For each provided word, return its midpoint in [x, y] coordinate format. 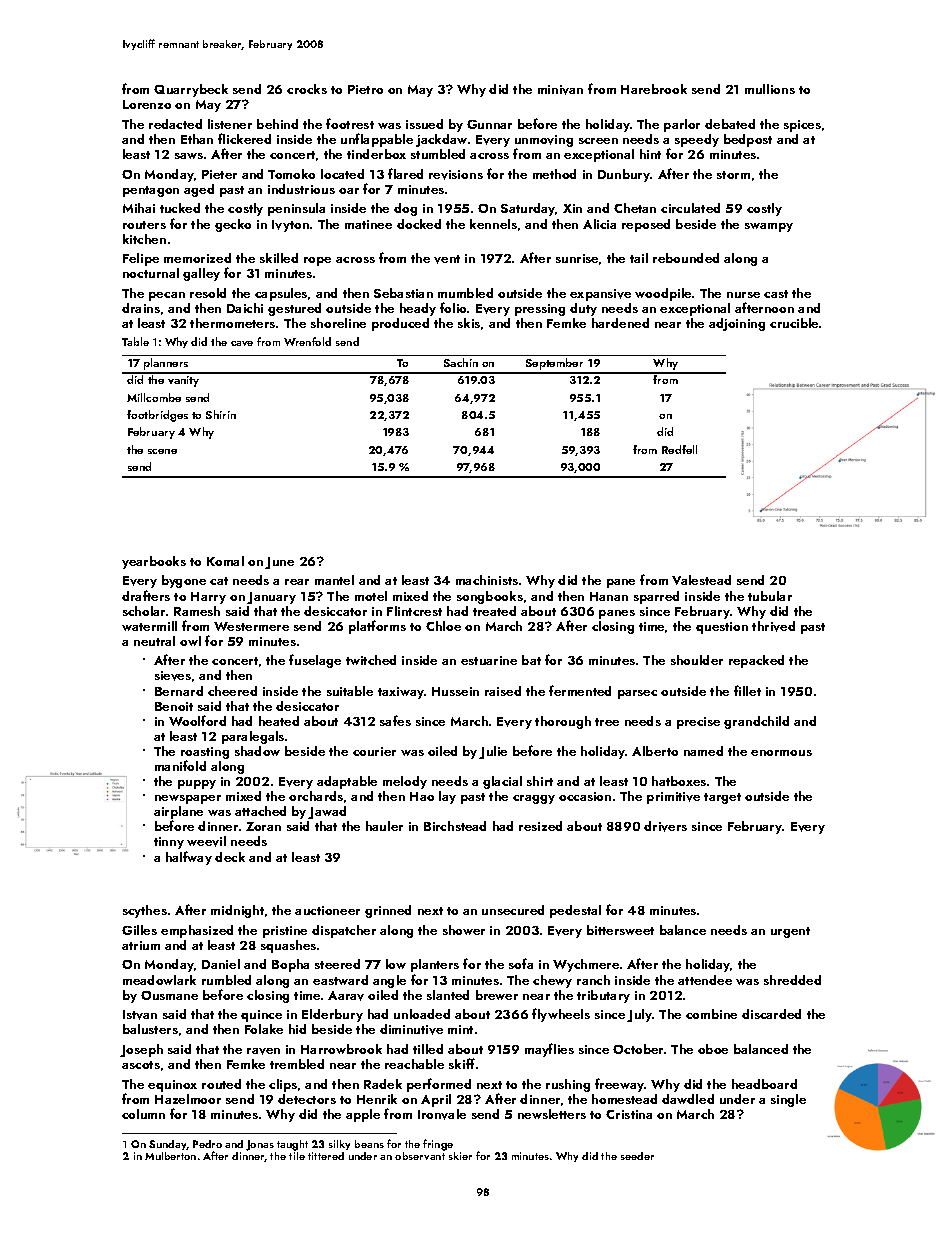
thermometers [232, 323]
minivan [560, 90]
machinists [487, 580]
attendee [705, 980]
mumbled [465, 293]
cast [776, 294]
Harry [208, 598]
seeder [637, 1156]
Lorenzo [147, 104]
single [788, 1100]
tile [297, 1156]
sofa [521, 963]
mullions [770, 89]
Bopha [290, 965]
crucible [794, 323]
